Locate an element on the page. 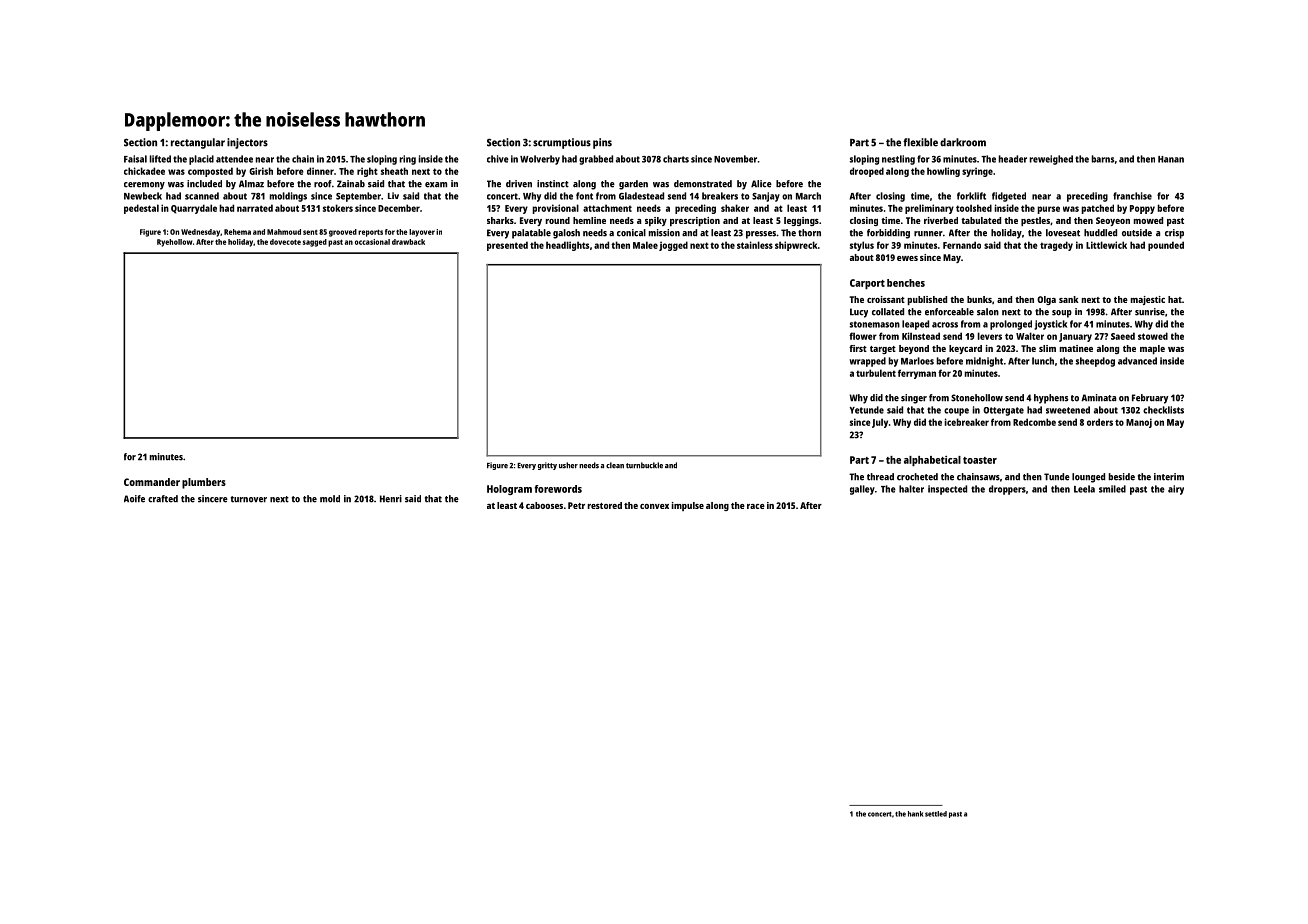 This page has width=1308, height=924. crisp is located at coordinates (1174, 234).
